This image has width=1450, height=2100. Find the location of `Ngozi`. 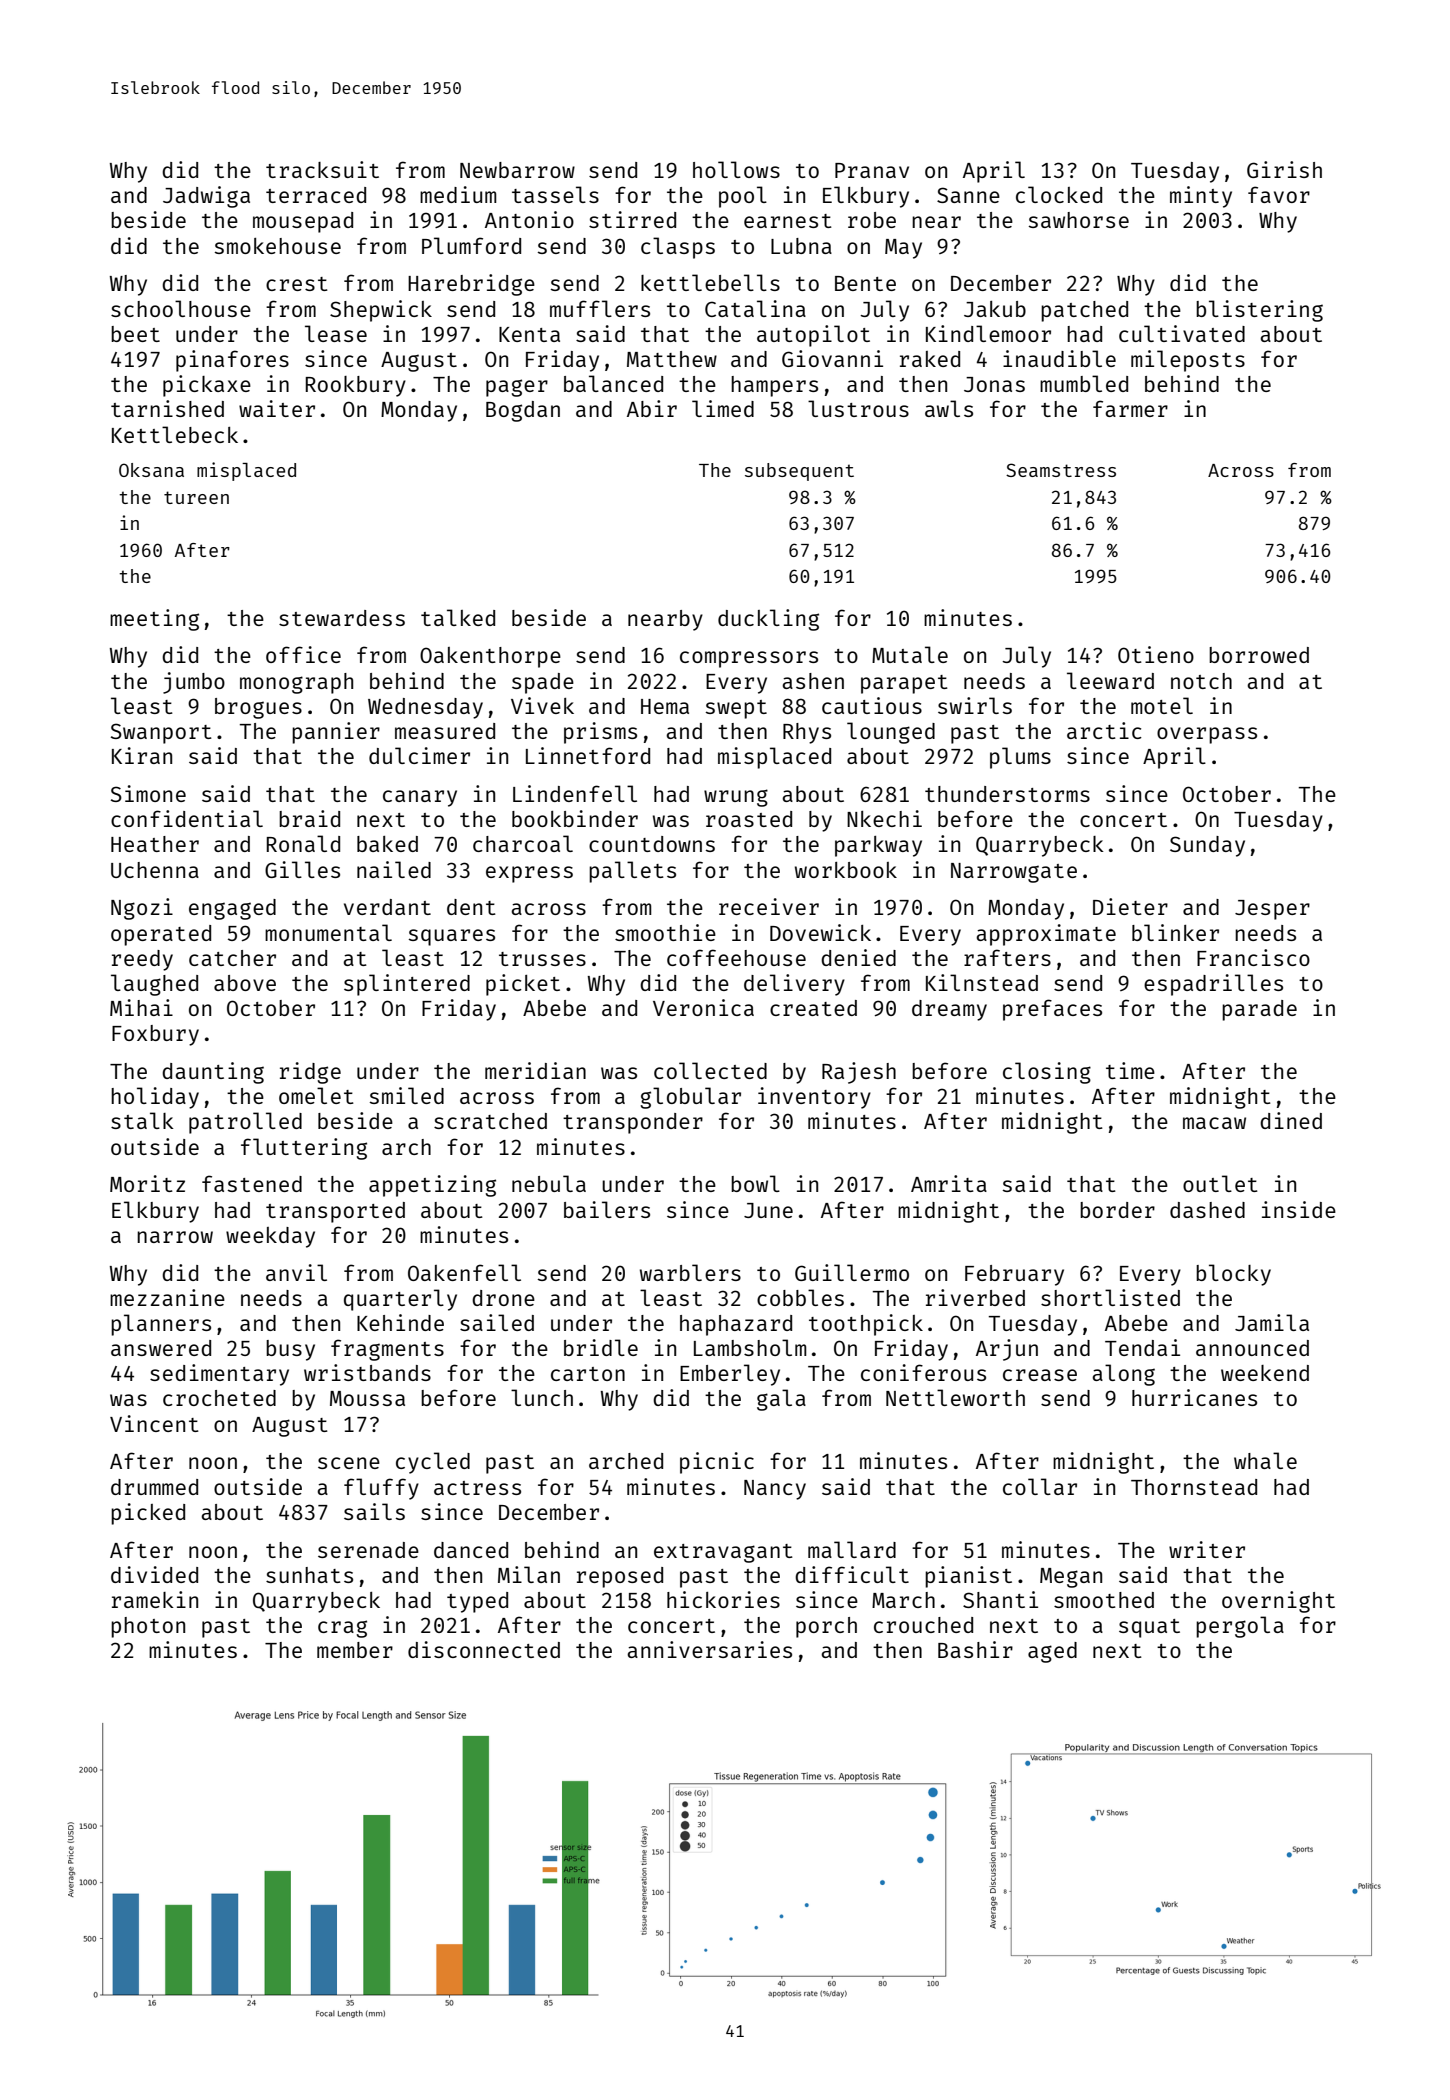

Ngozi is located at coordinates (142, 909).
